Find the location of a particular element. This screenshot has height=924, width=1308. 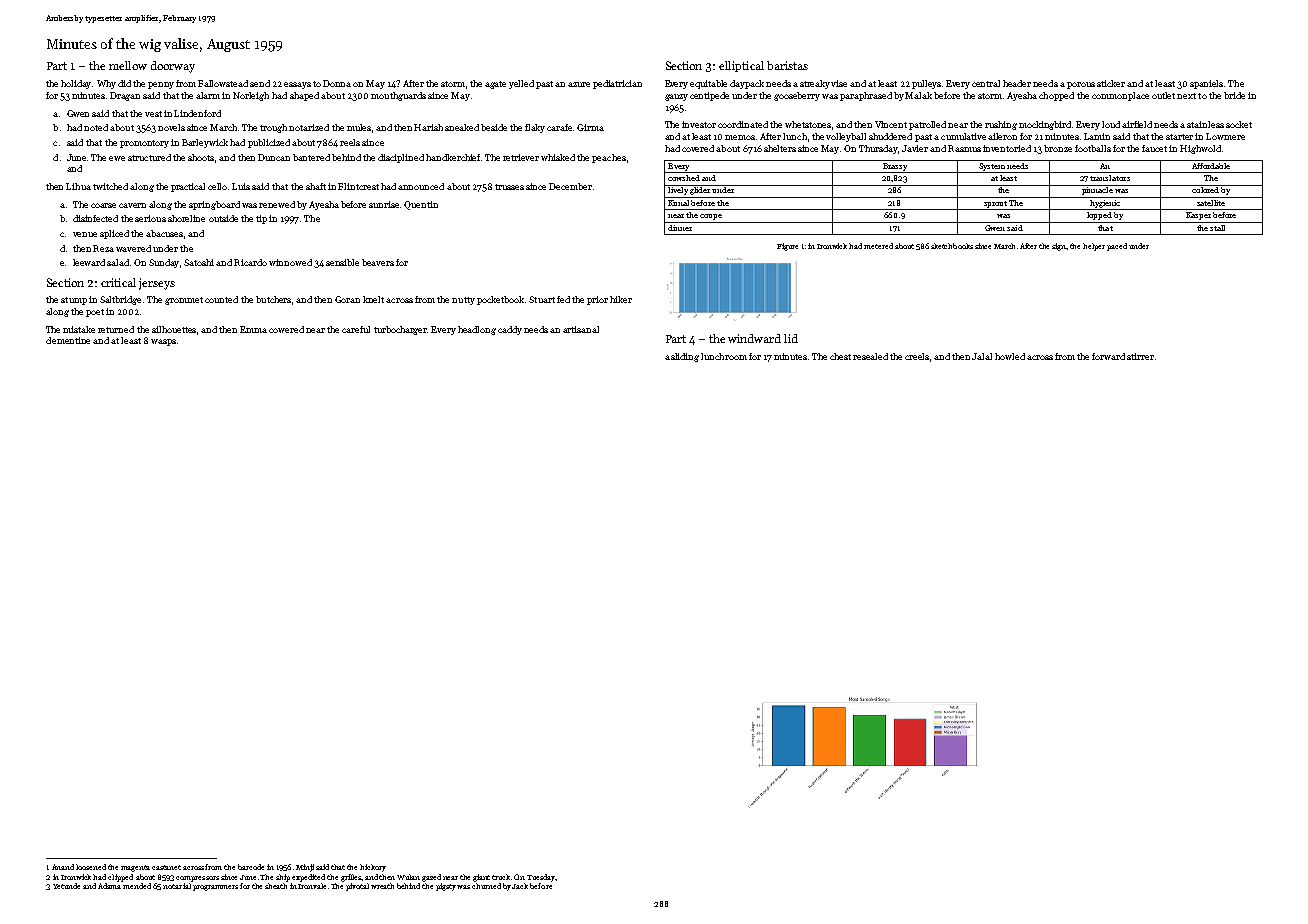

giant is located at coordinates (481, 878).
